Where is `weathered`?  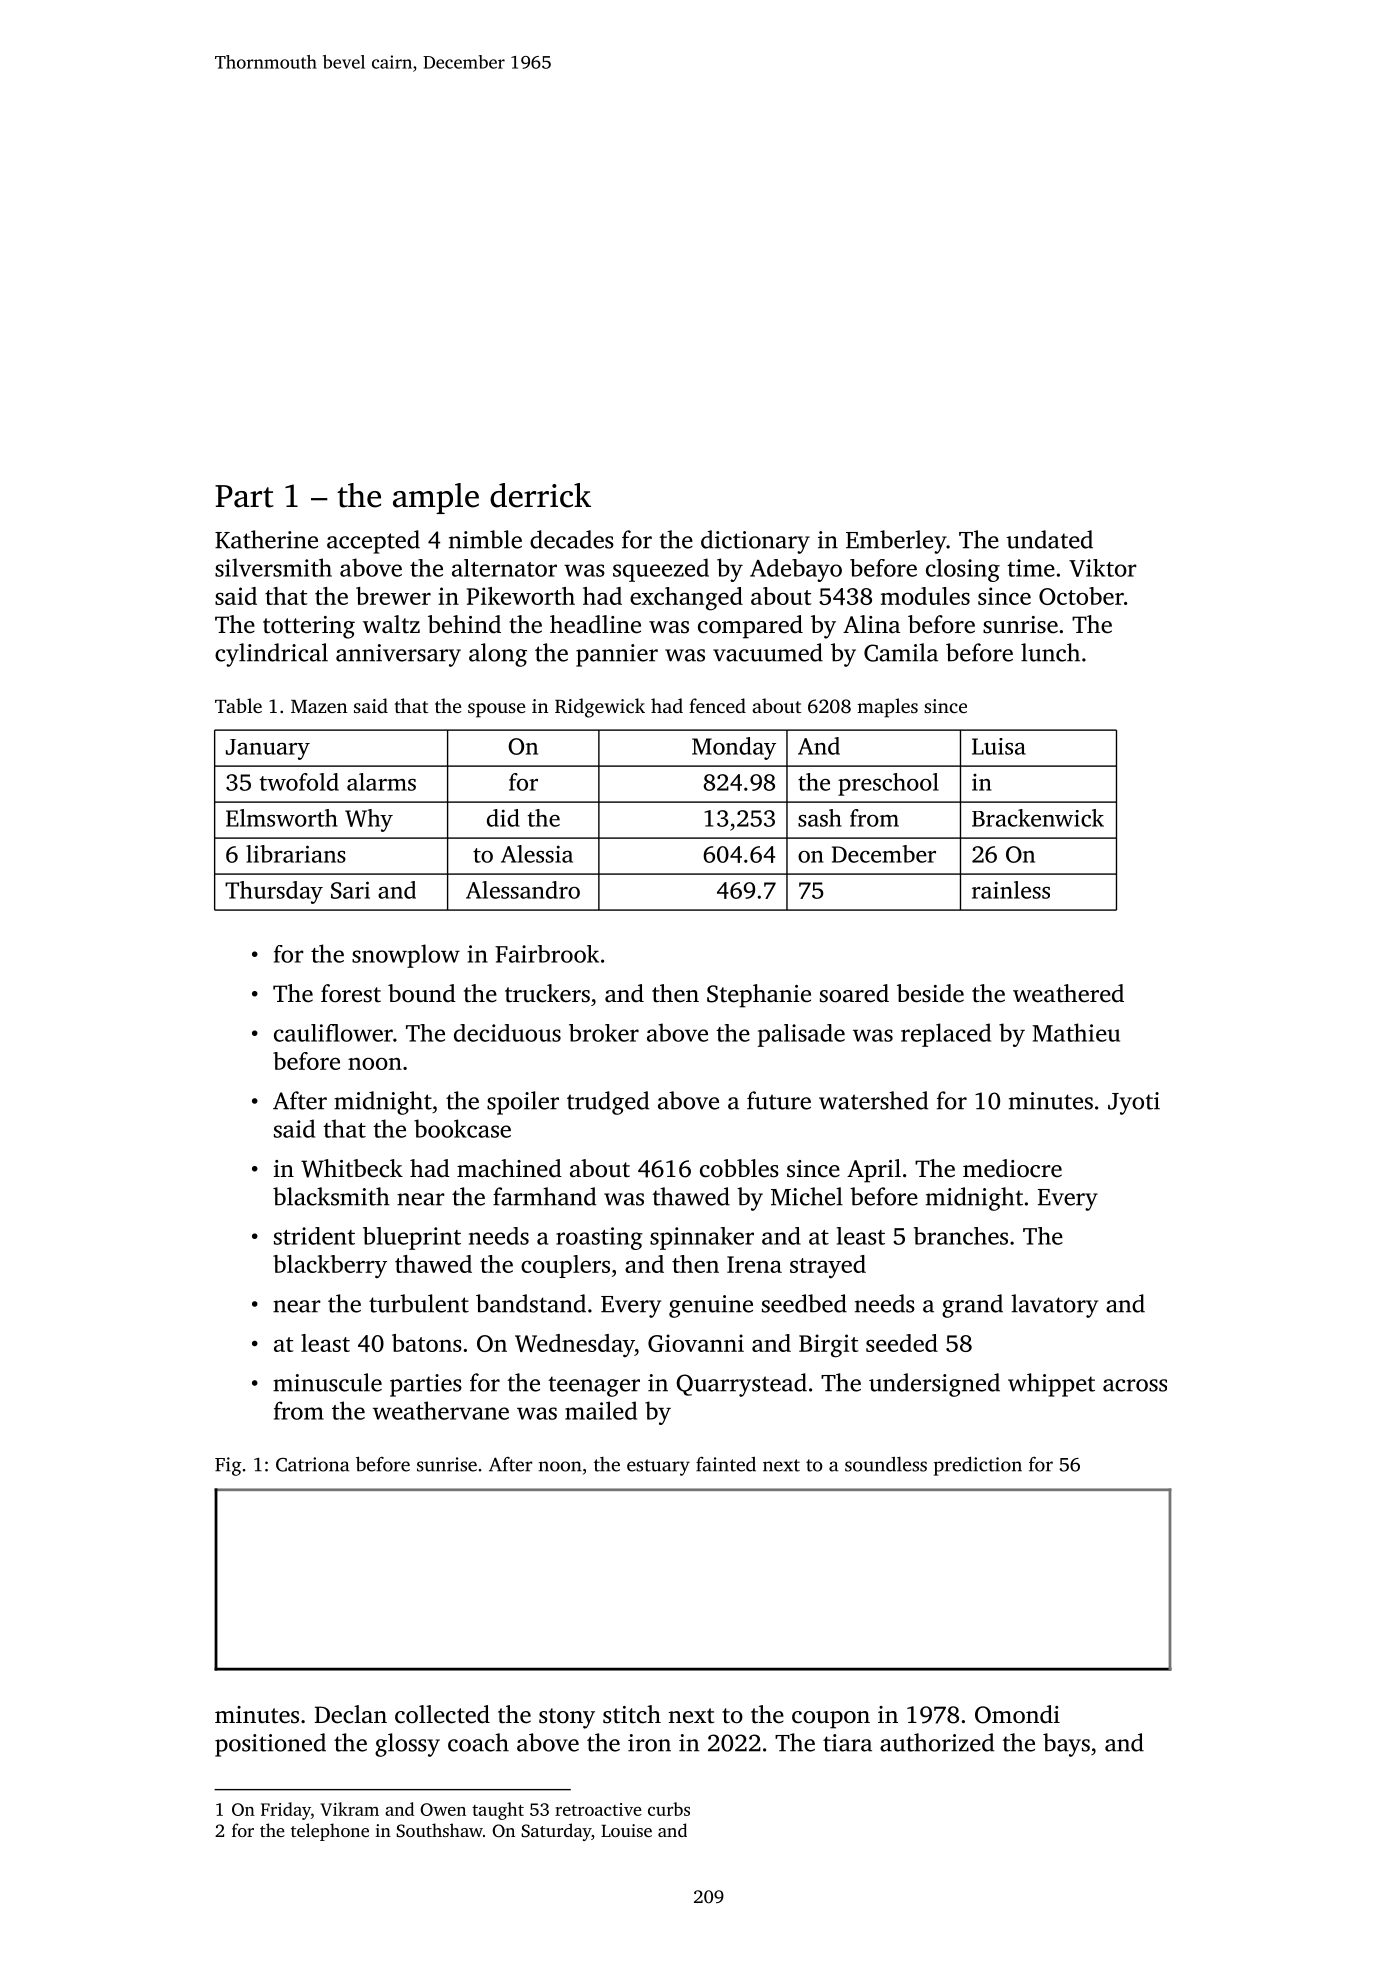 weathered is located at coordinates (1068, 993).
